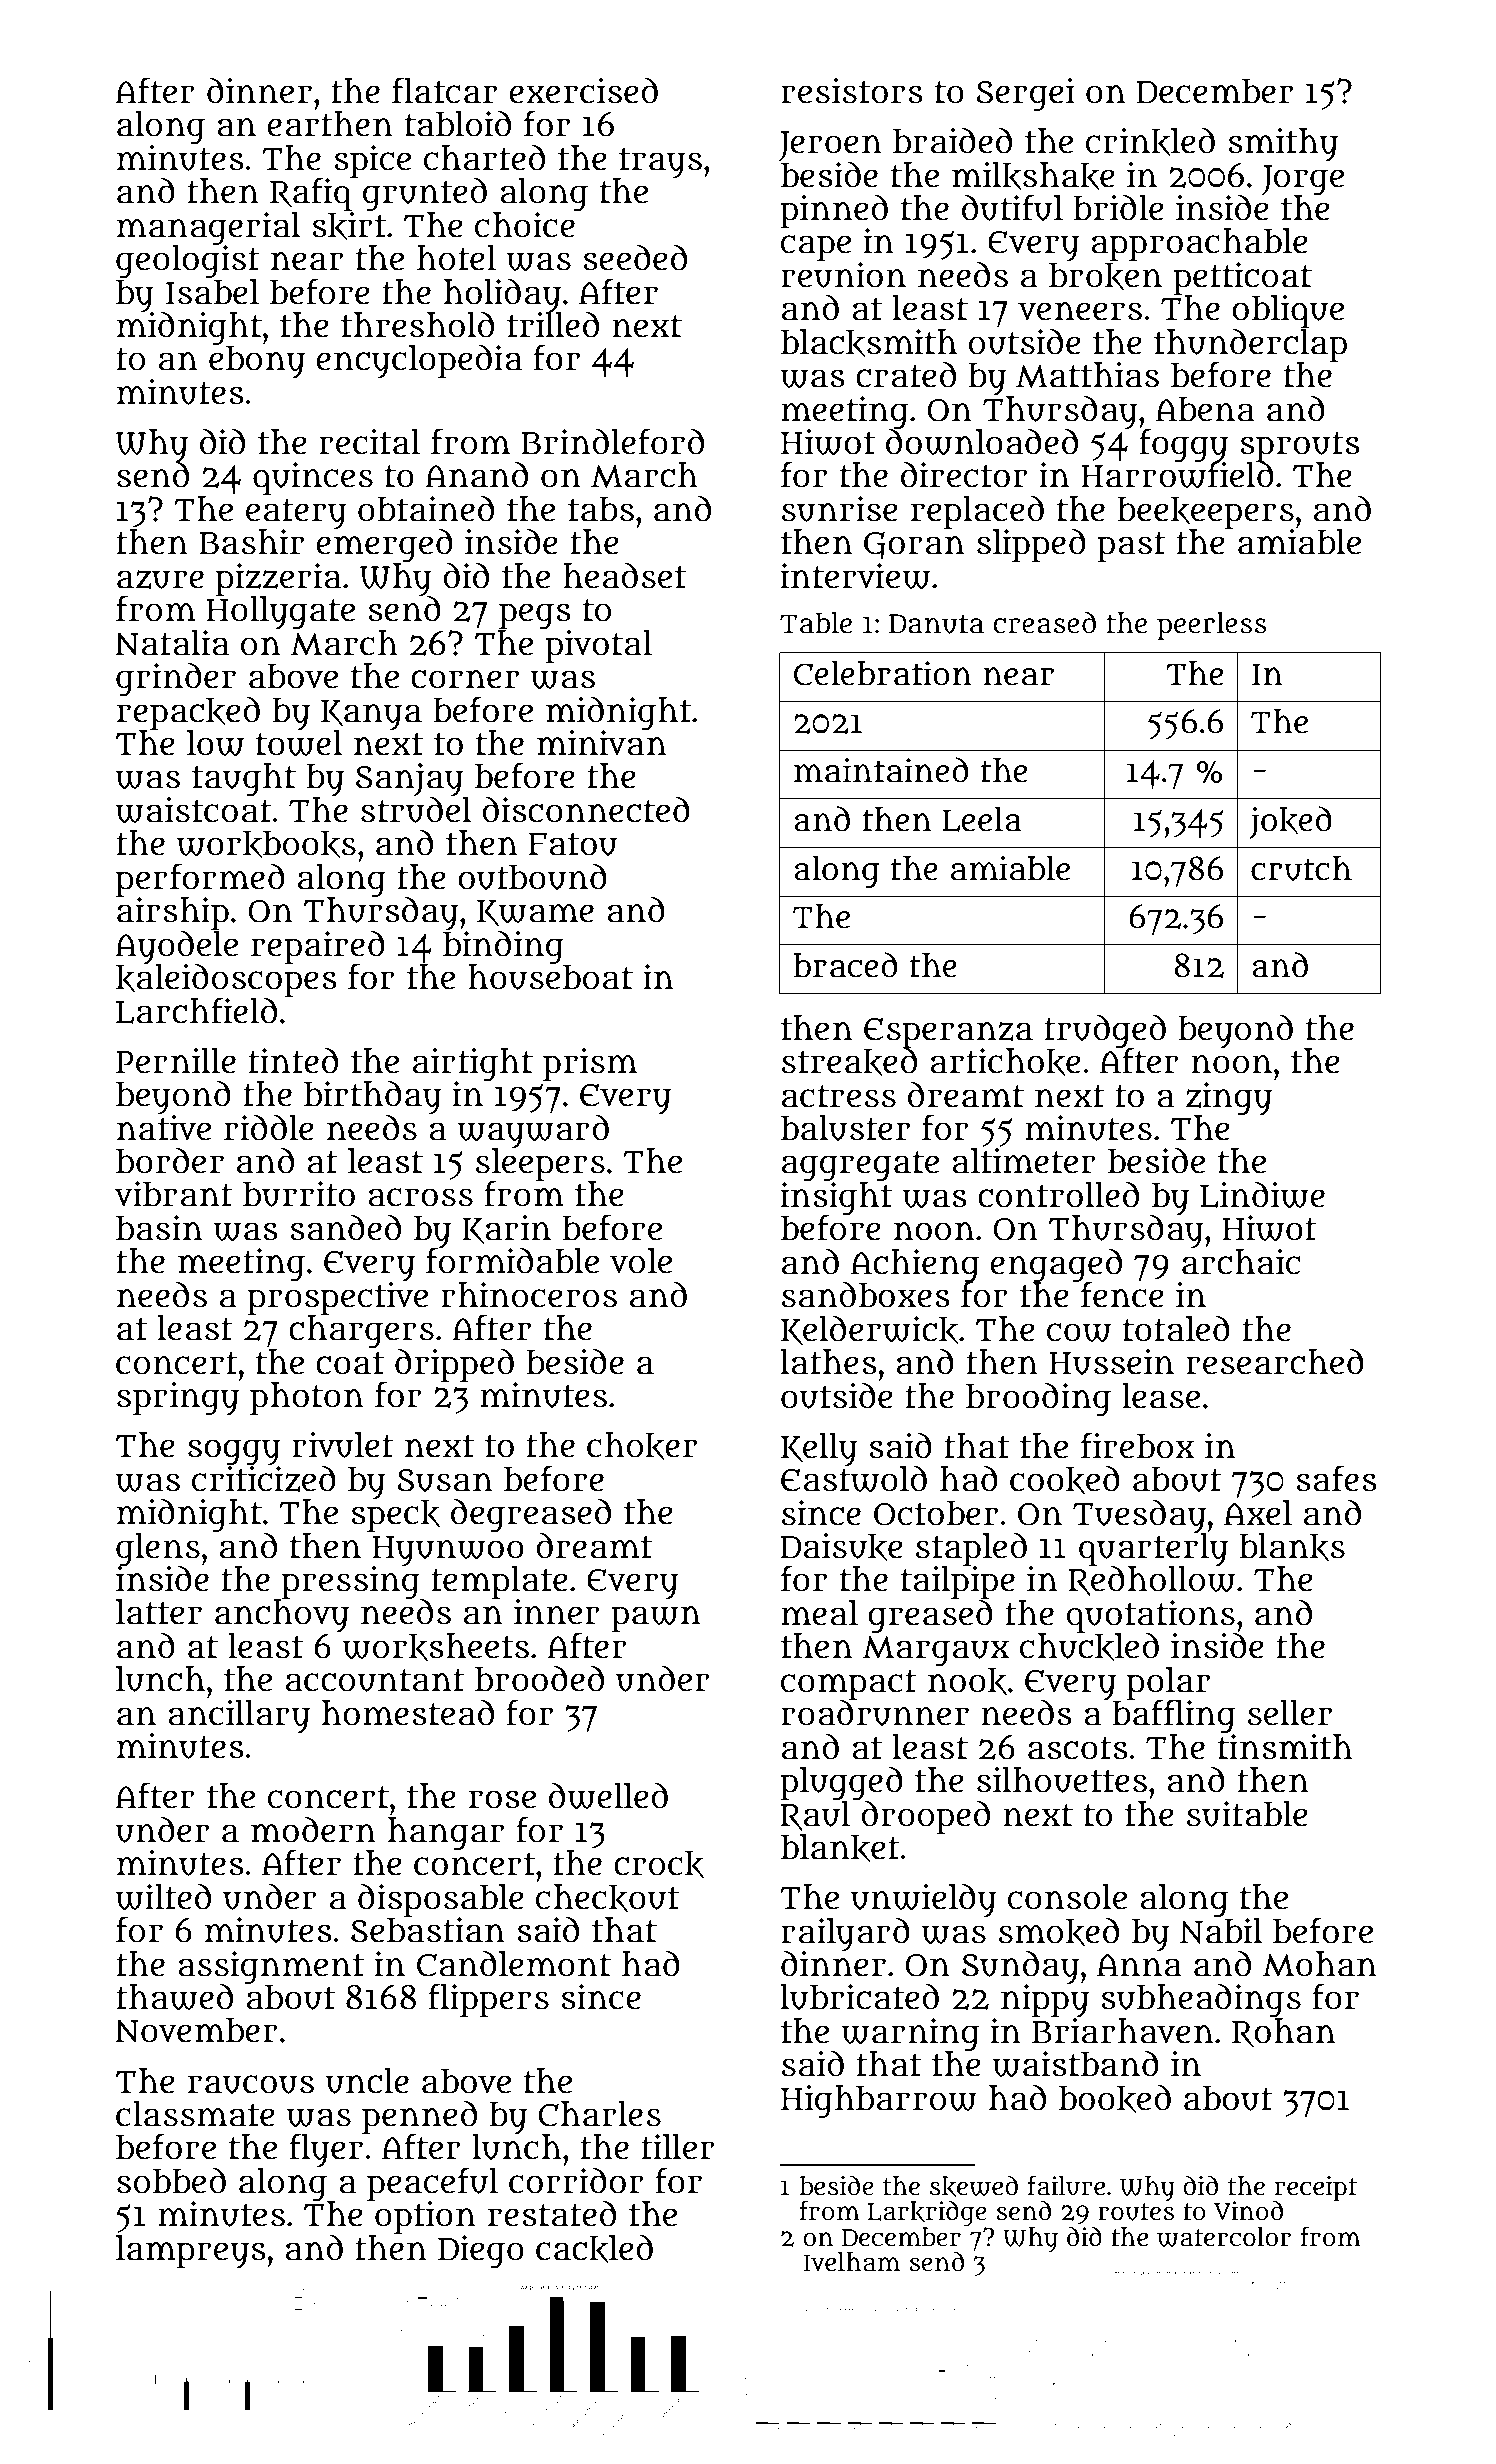  What do you see at coordinates (441, 1900) in the screenshot?
I see `disposable` at bounding box center [441, 1900].
